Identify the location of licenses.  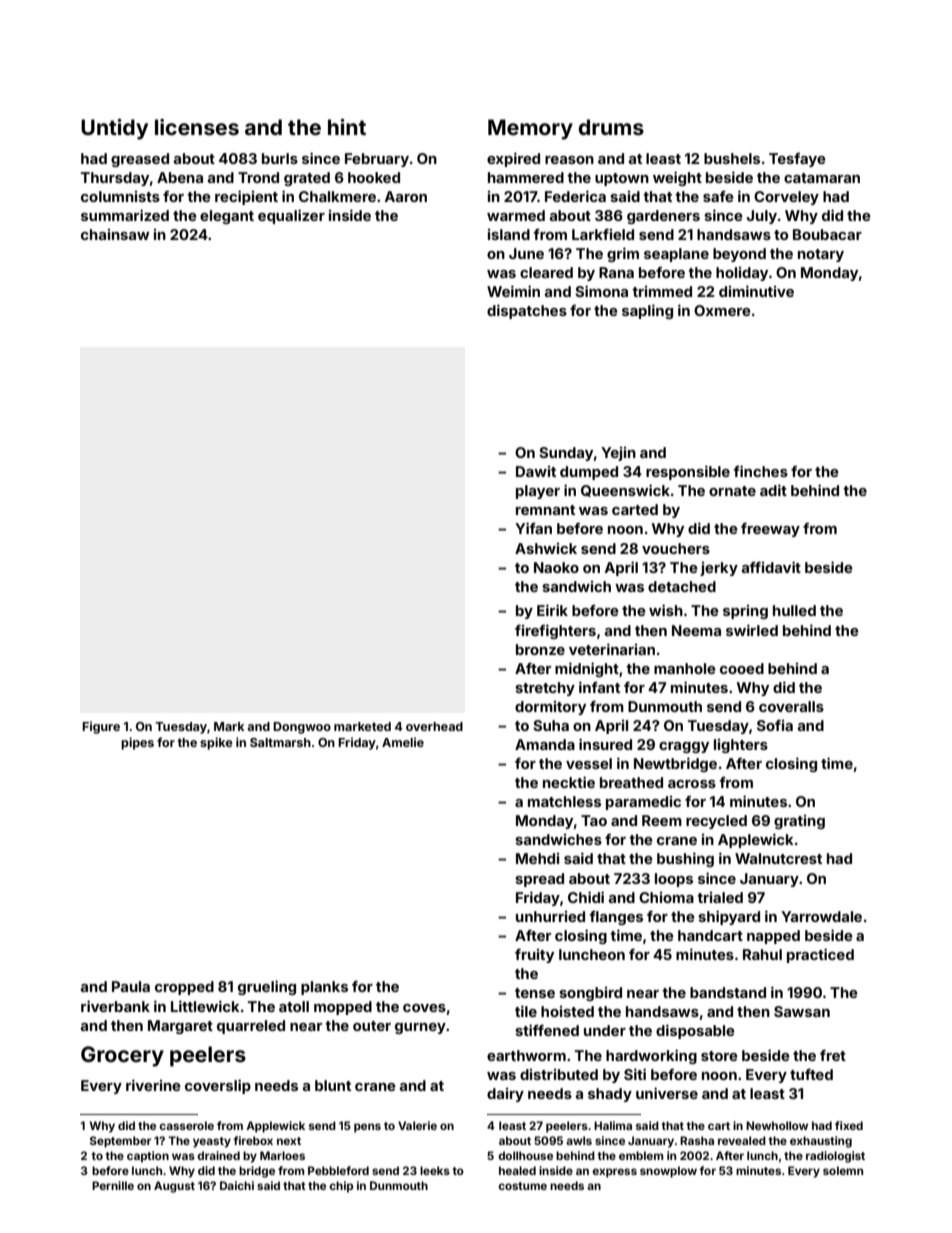
(197, 127).
